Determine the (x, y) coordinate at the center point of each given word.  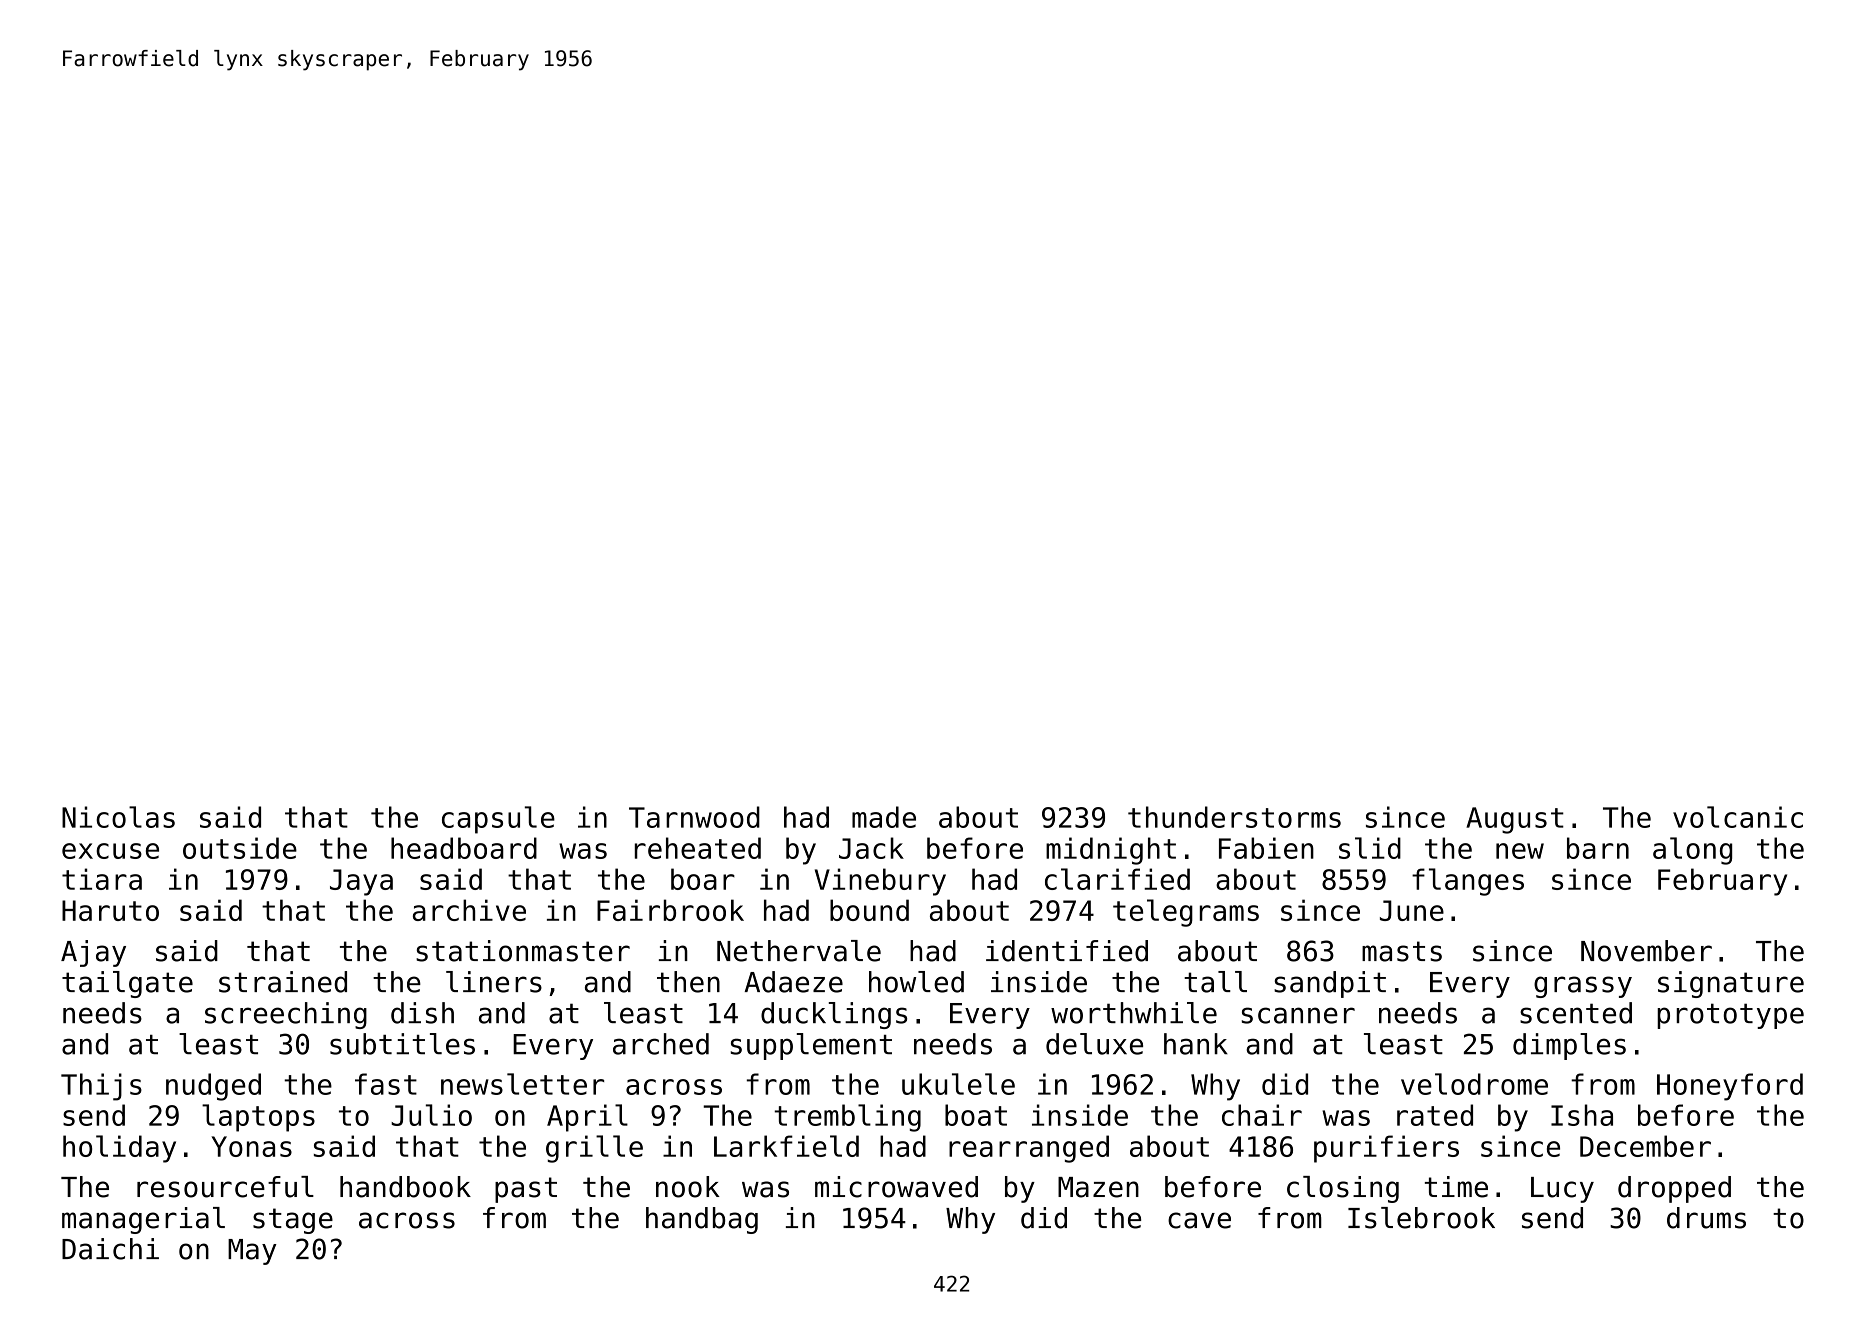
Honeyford (1730, 1087)
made (884, 817)
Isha (1582, 1115)
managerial (143, 1220)
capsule (498, 820)
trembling (847, 1118)
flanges (1468, 882)
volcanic (1738, 817)
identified (1067, 951)
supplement (811, 1046)
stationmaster (523, 951)
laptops (258, 1118)
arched (661, 1044)
